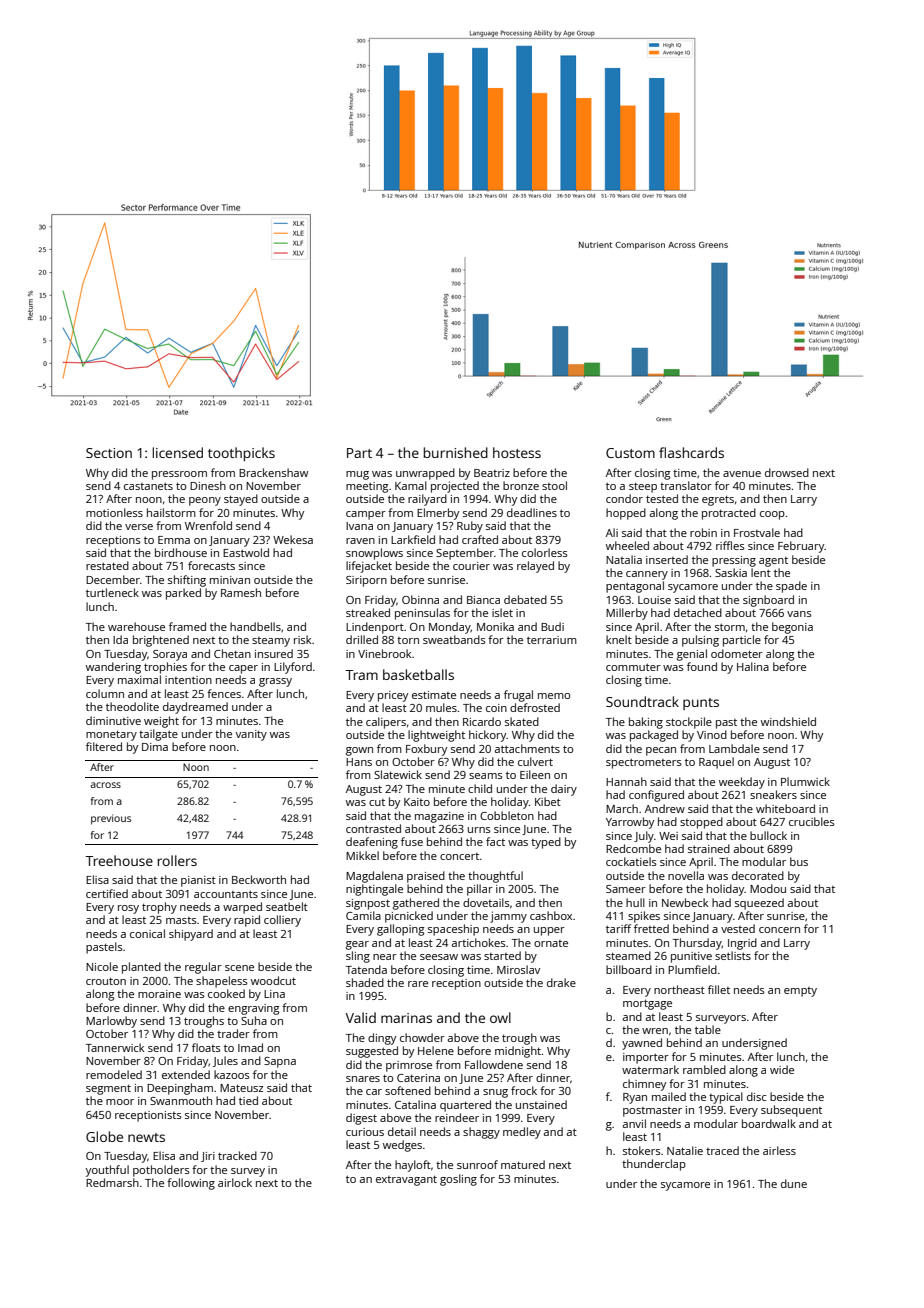 The image size is (924, 1308). What do you see at coordinates (235, 1182) in the document?
I see `airlock` at bounding box center [235, 1182].
